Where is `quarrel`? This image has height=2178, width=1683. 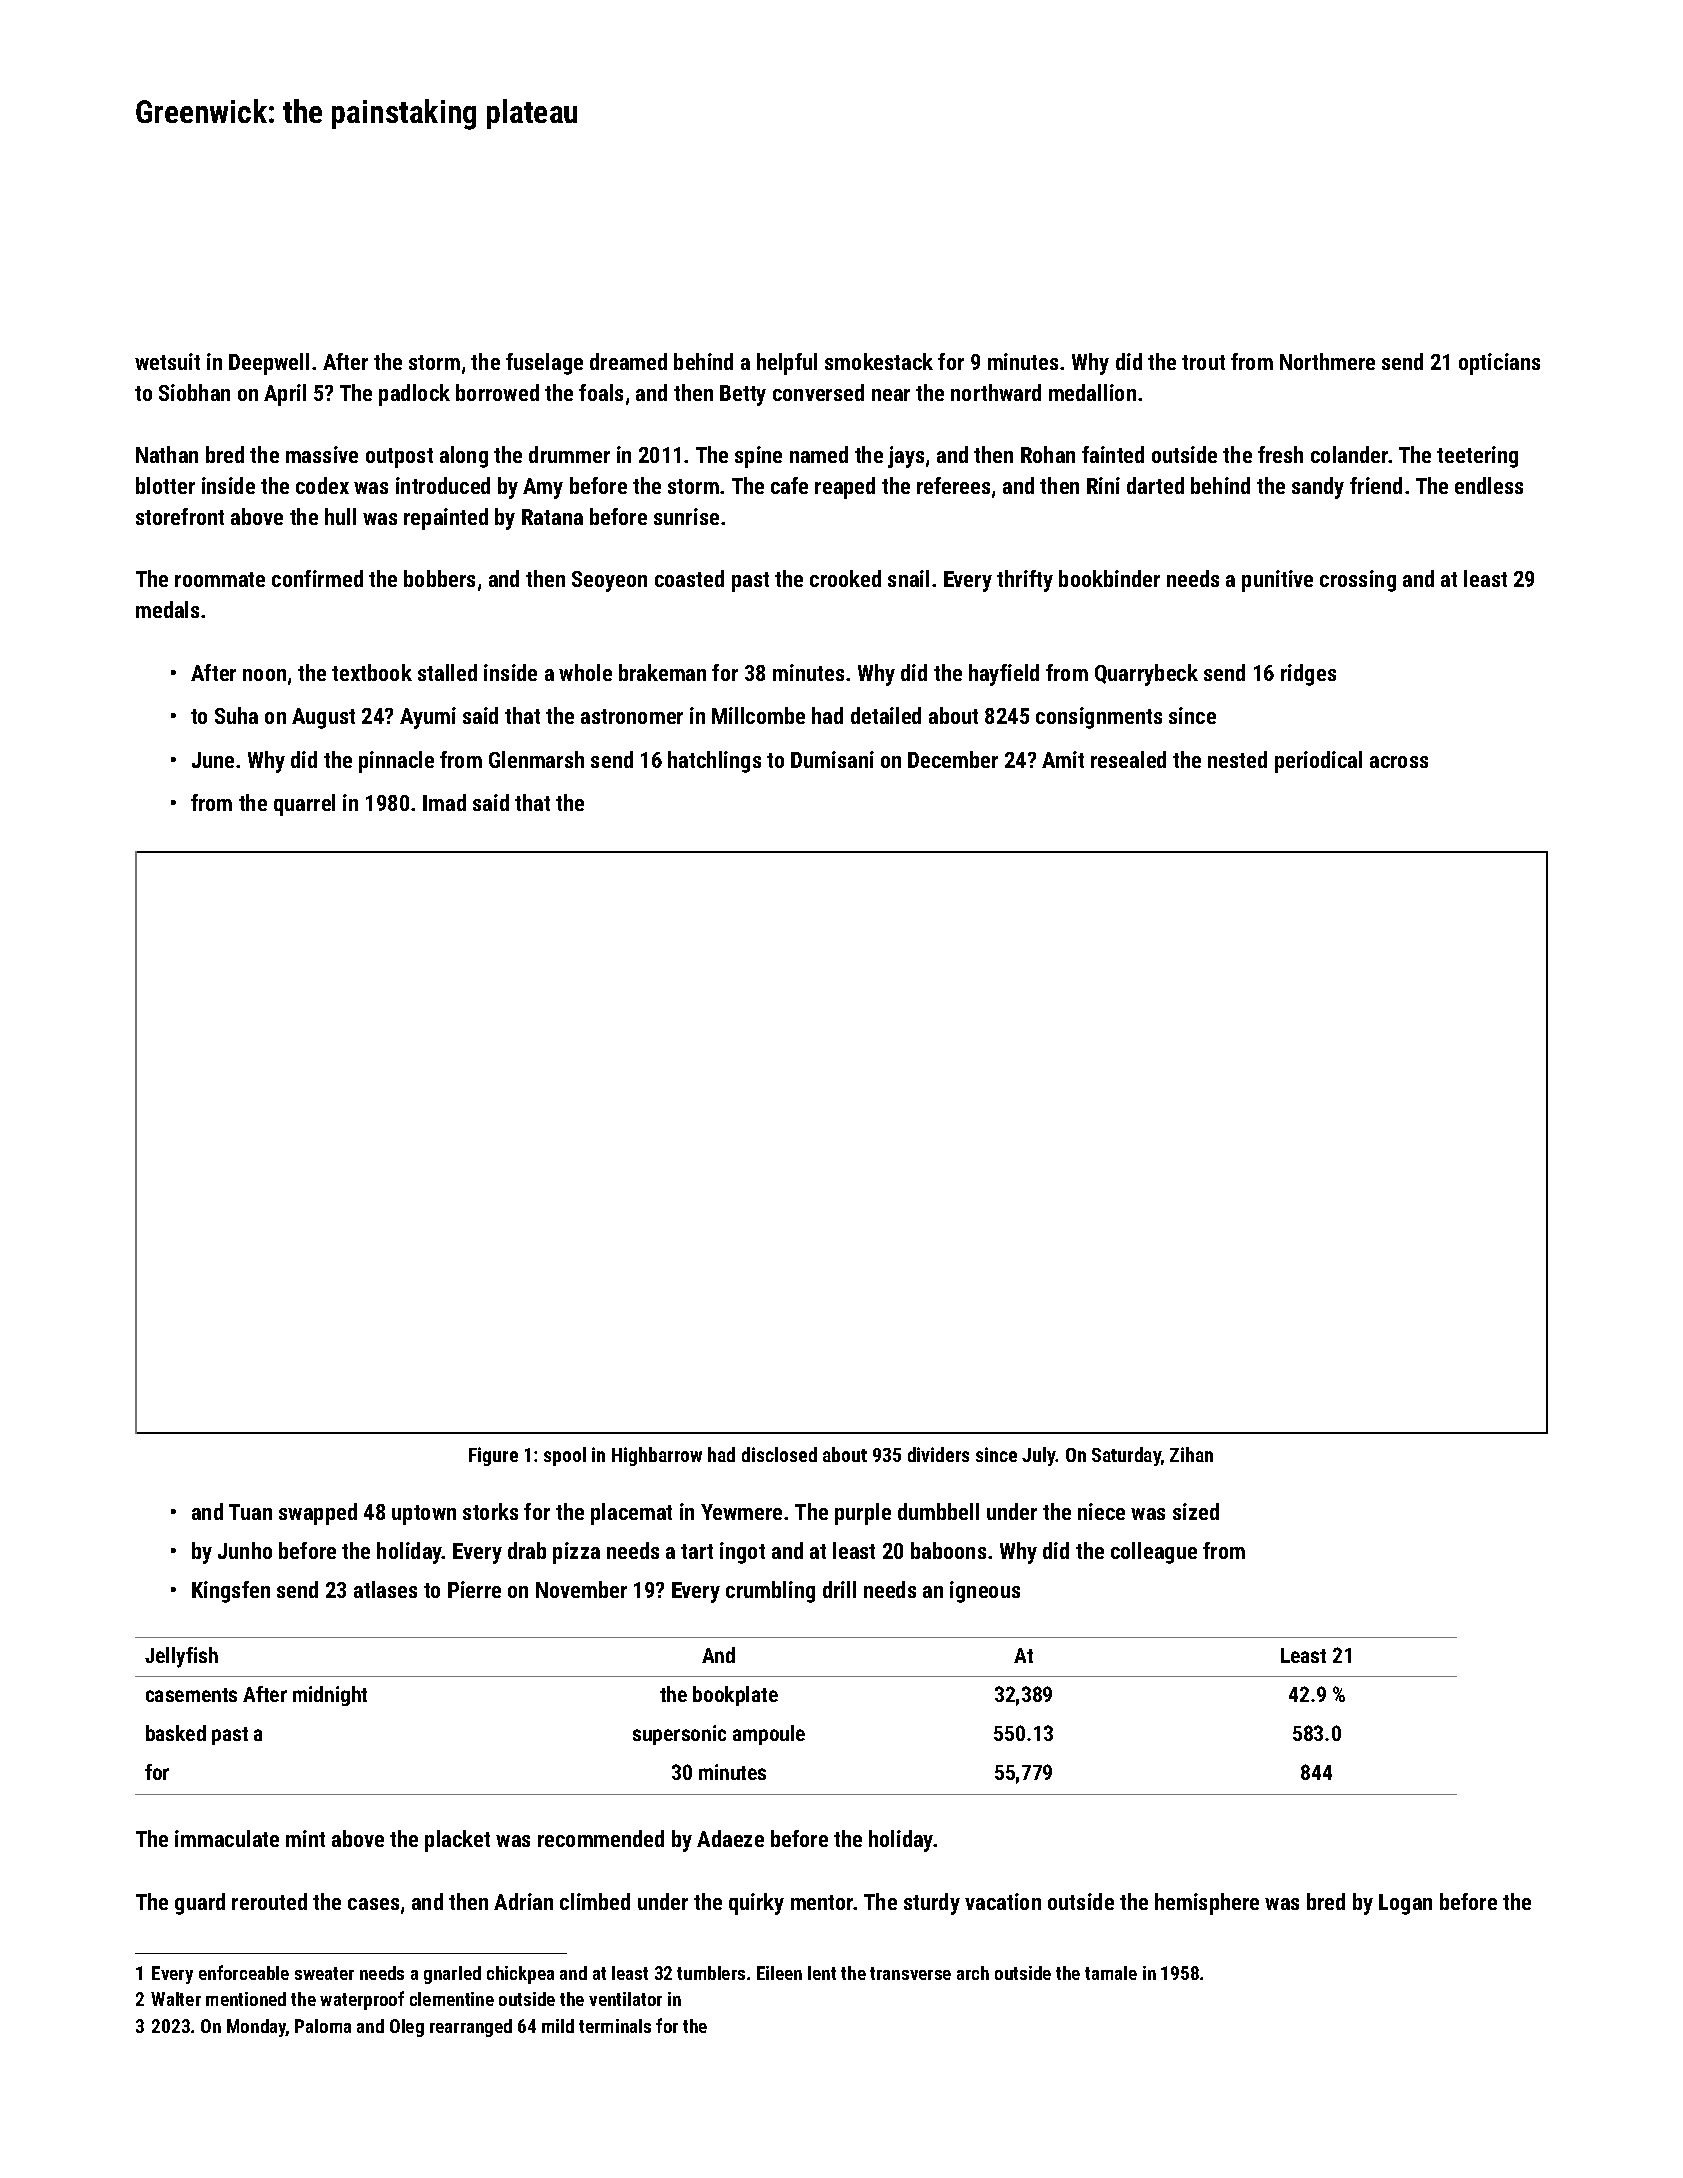 quarrel is located at coordinates (304, 805).
